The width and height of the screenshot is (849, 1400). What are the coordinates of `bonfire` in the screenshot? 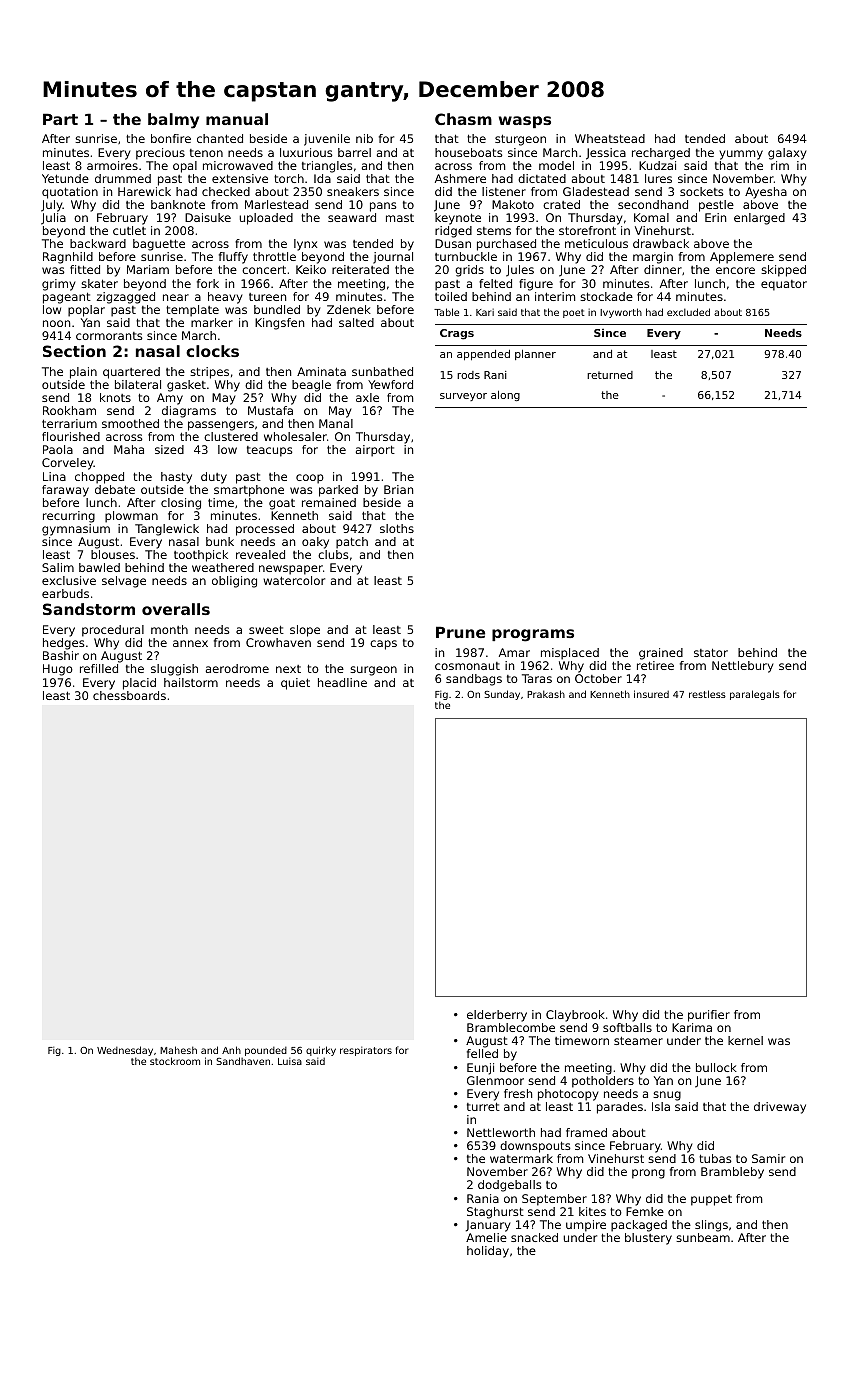 It's located at (171, 138).
